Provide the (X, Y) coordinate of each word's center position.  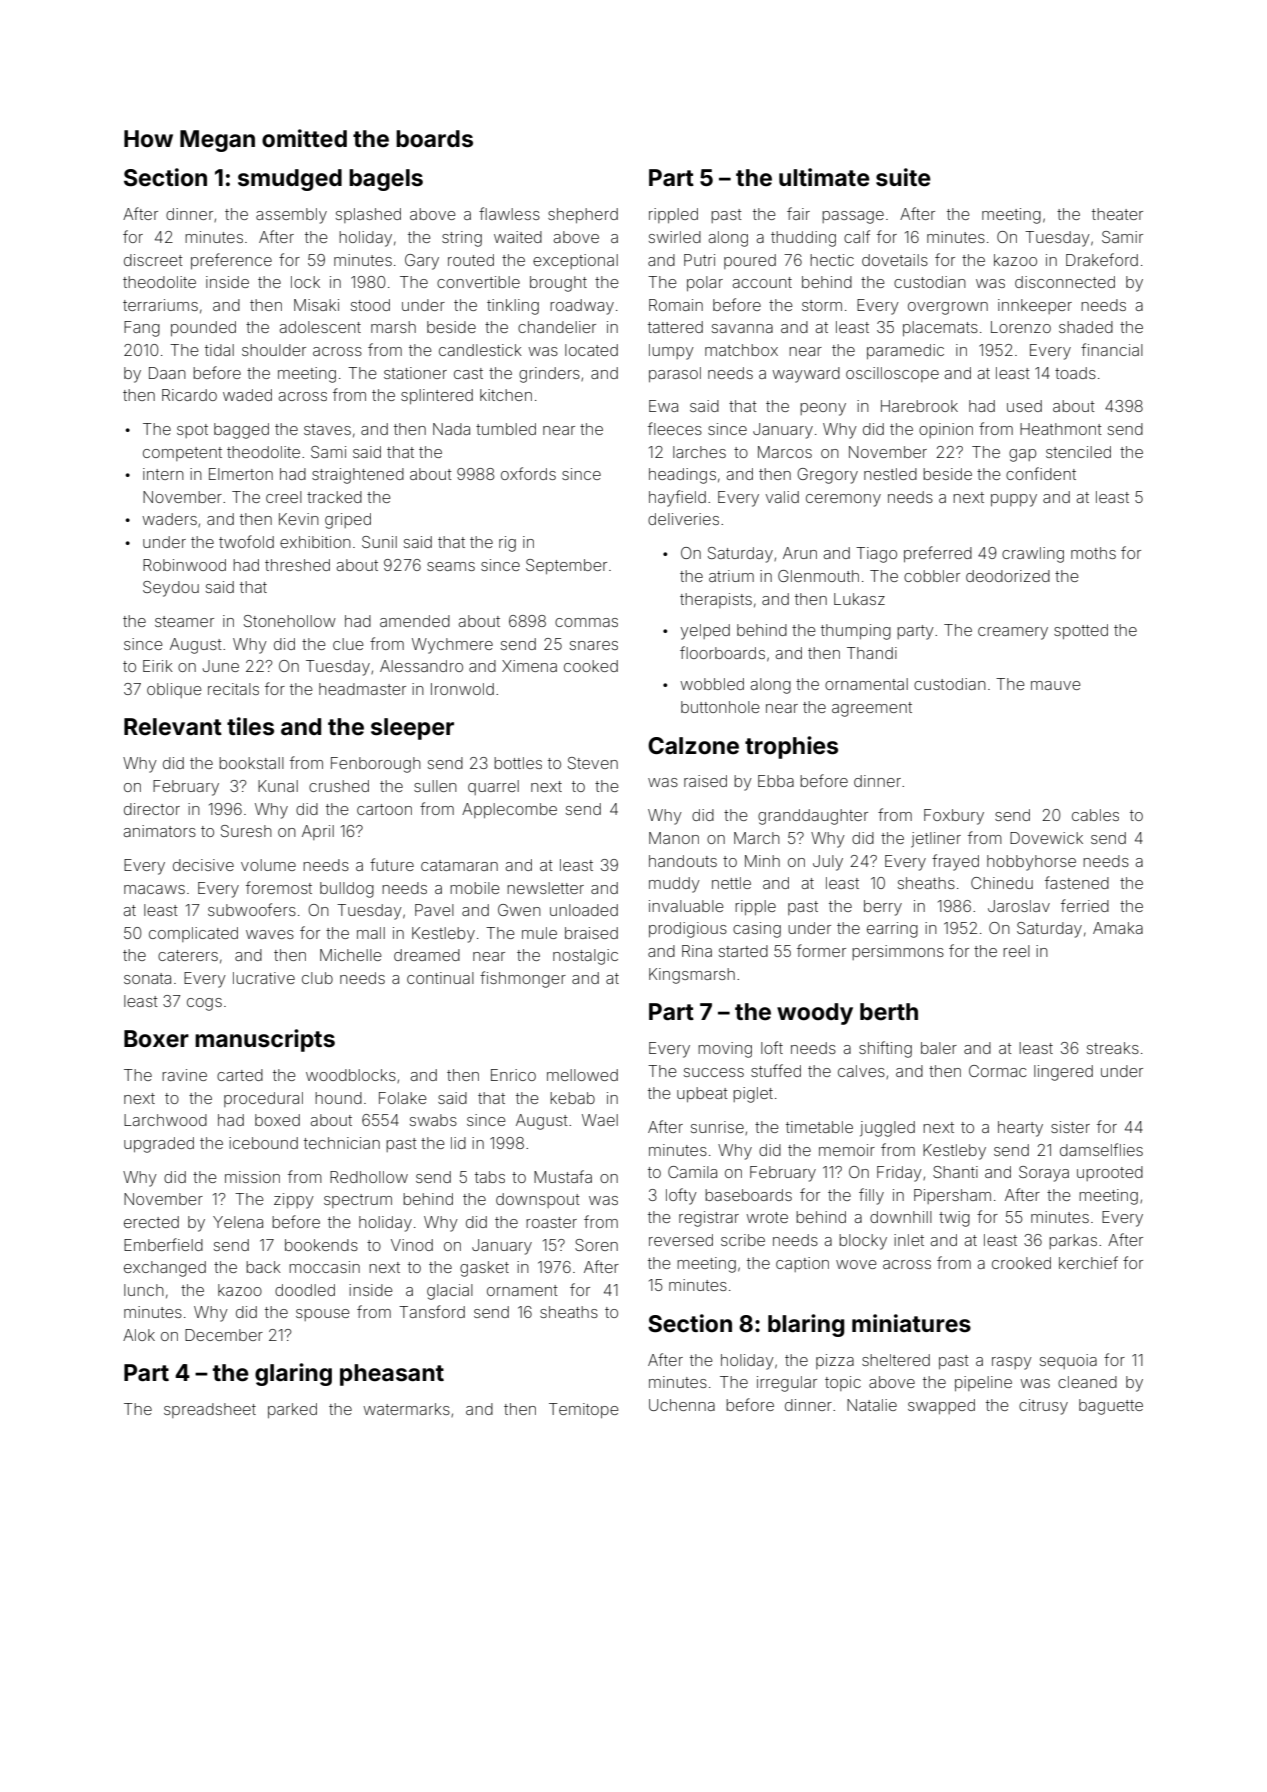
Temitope (584, 1410)
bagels (386, 180)
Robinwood (184, 565)
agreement (872, 709)
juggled (887, 1129)
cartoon (384, 809)
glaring (293, 1374)
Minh (762, 861)
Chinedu (1002, 883)
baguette (1111, 1407)
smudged (290, 180)
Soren (596, 1245)
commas (586, 622)
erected (151, 1222)
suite (903, 177)
